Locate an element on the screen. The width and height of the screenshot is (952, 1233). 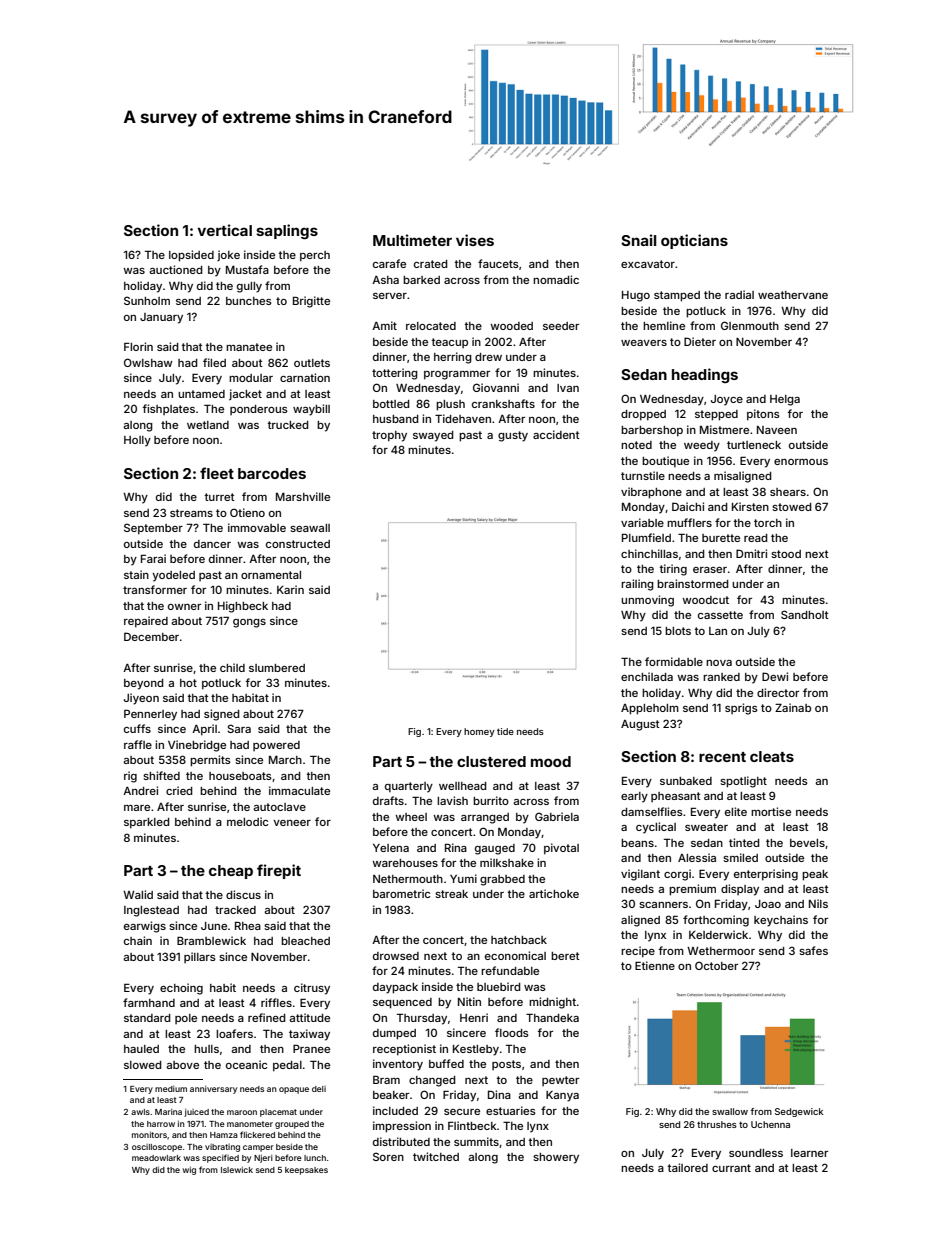
bunches is located at coordinates (249, 301).
